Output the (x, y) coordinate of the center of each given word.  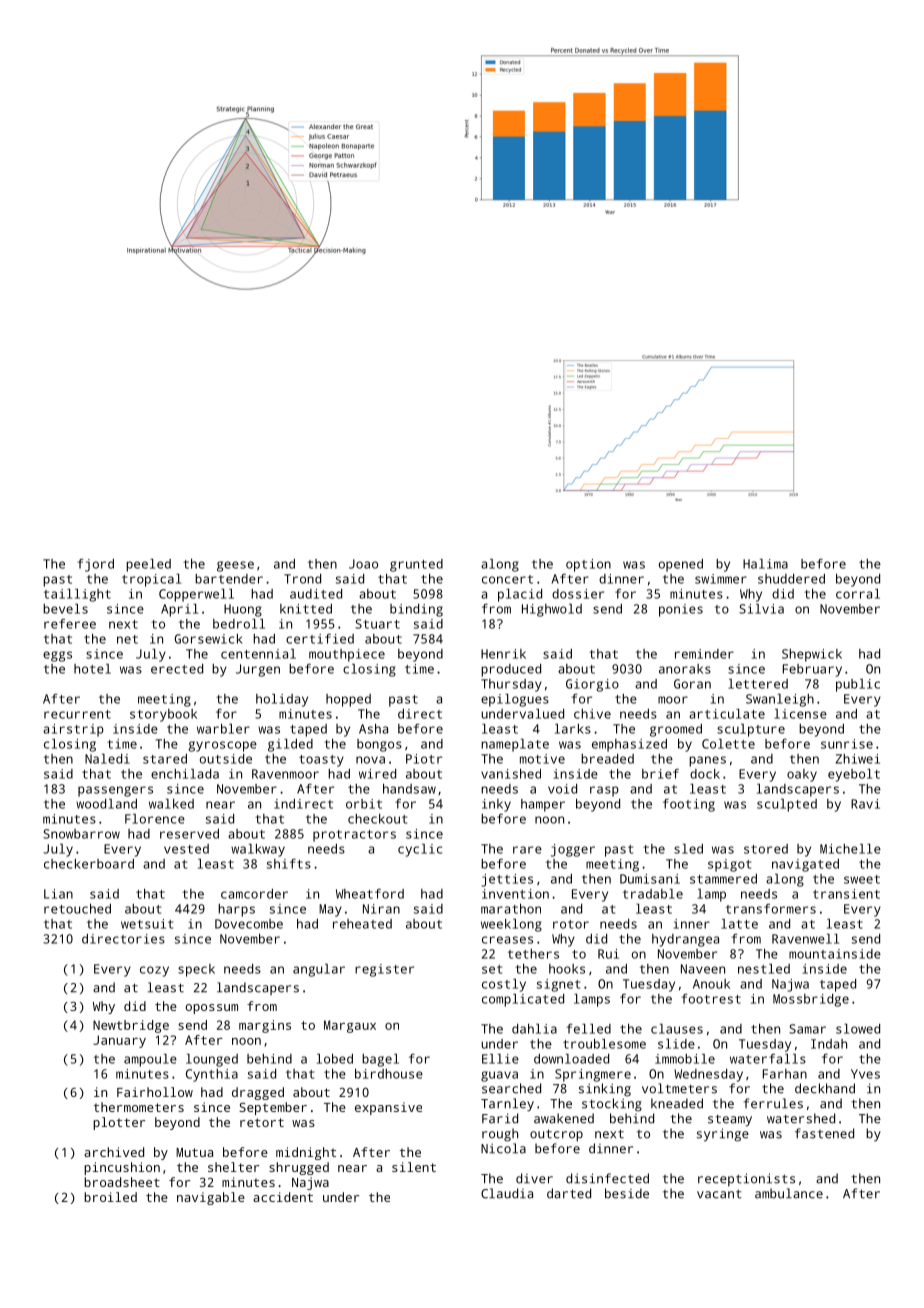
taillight (77, 595)
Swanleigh (780, 700)
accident (283, 1197)
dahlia (534, 1029)
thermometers (139, 1107)
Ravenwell (805, 939)
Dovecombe (249, 924)
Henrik (503, 654)
